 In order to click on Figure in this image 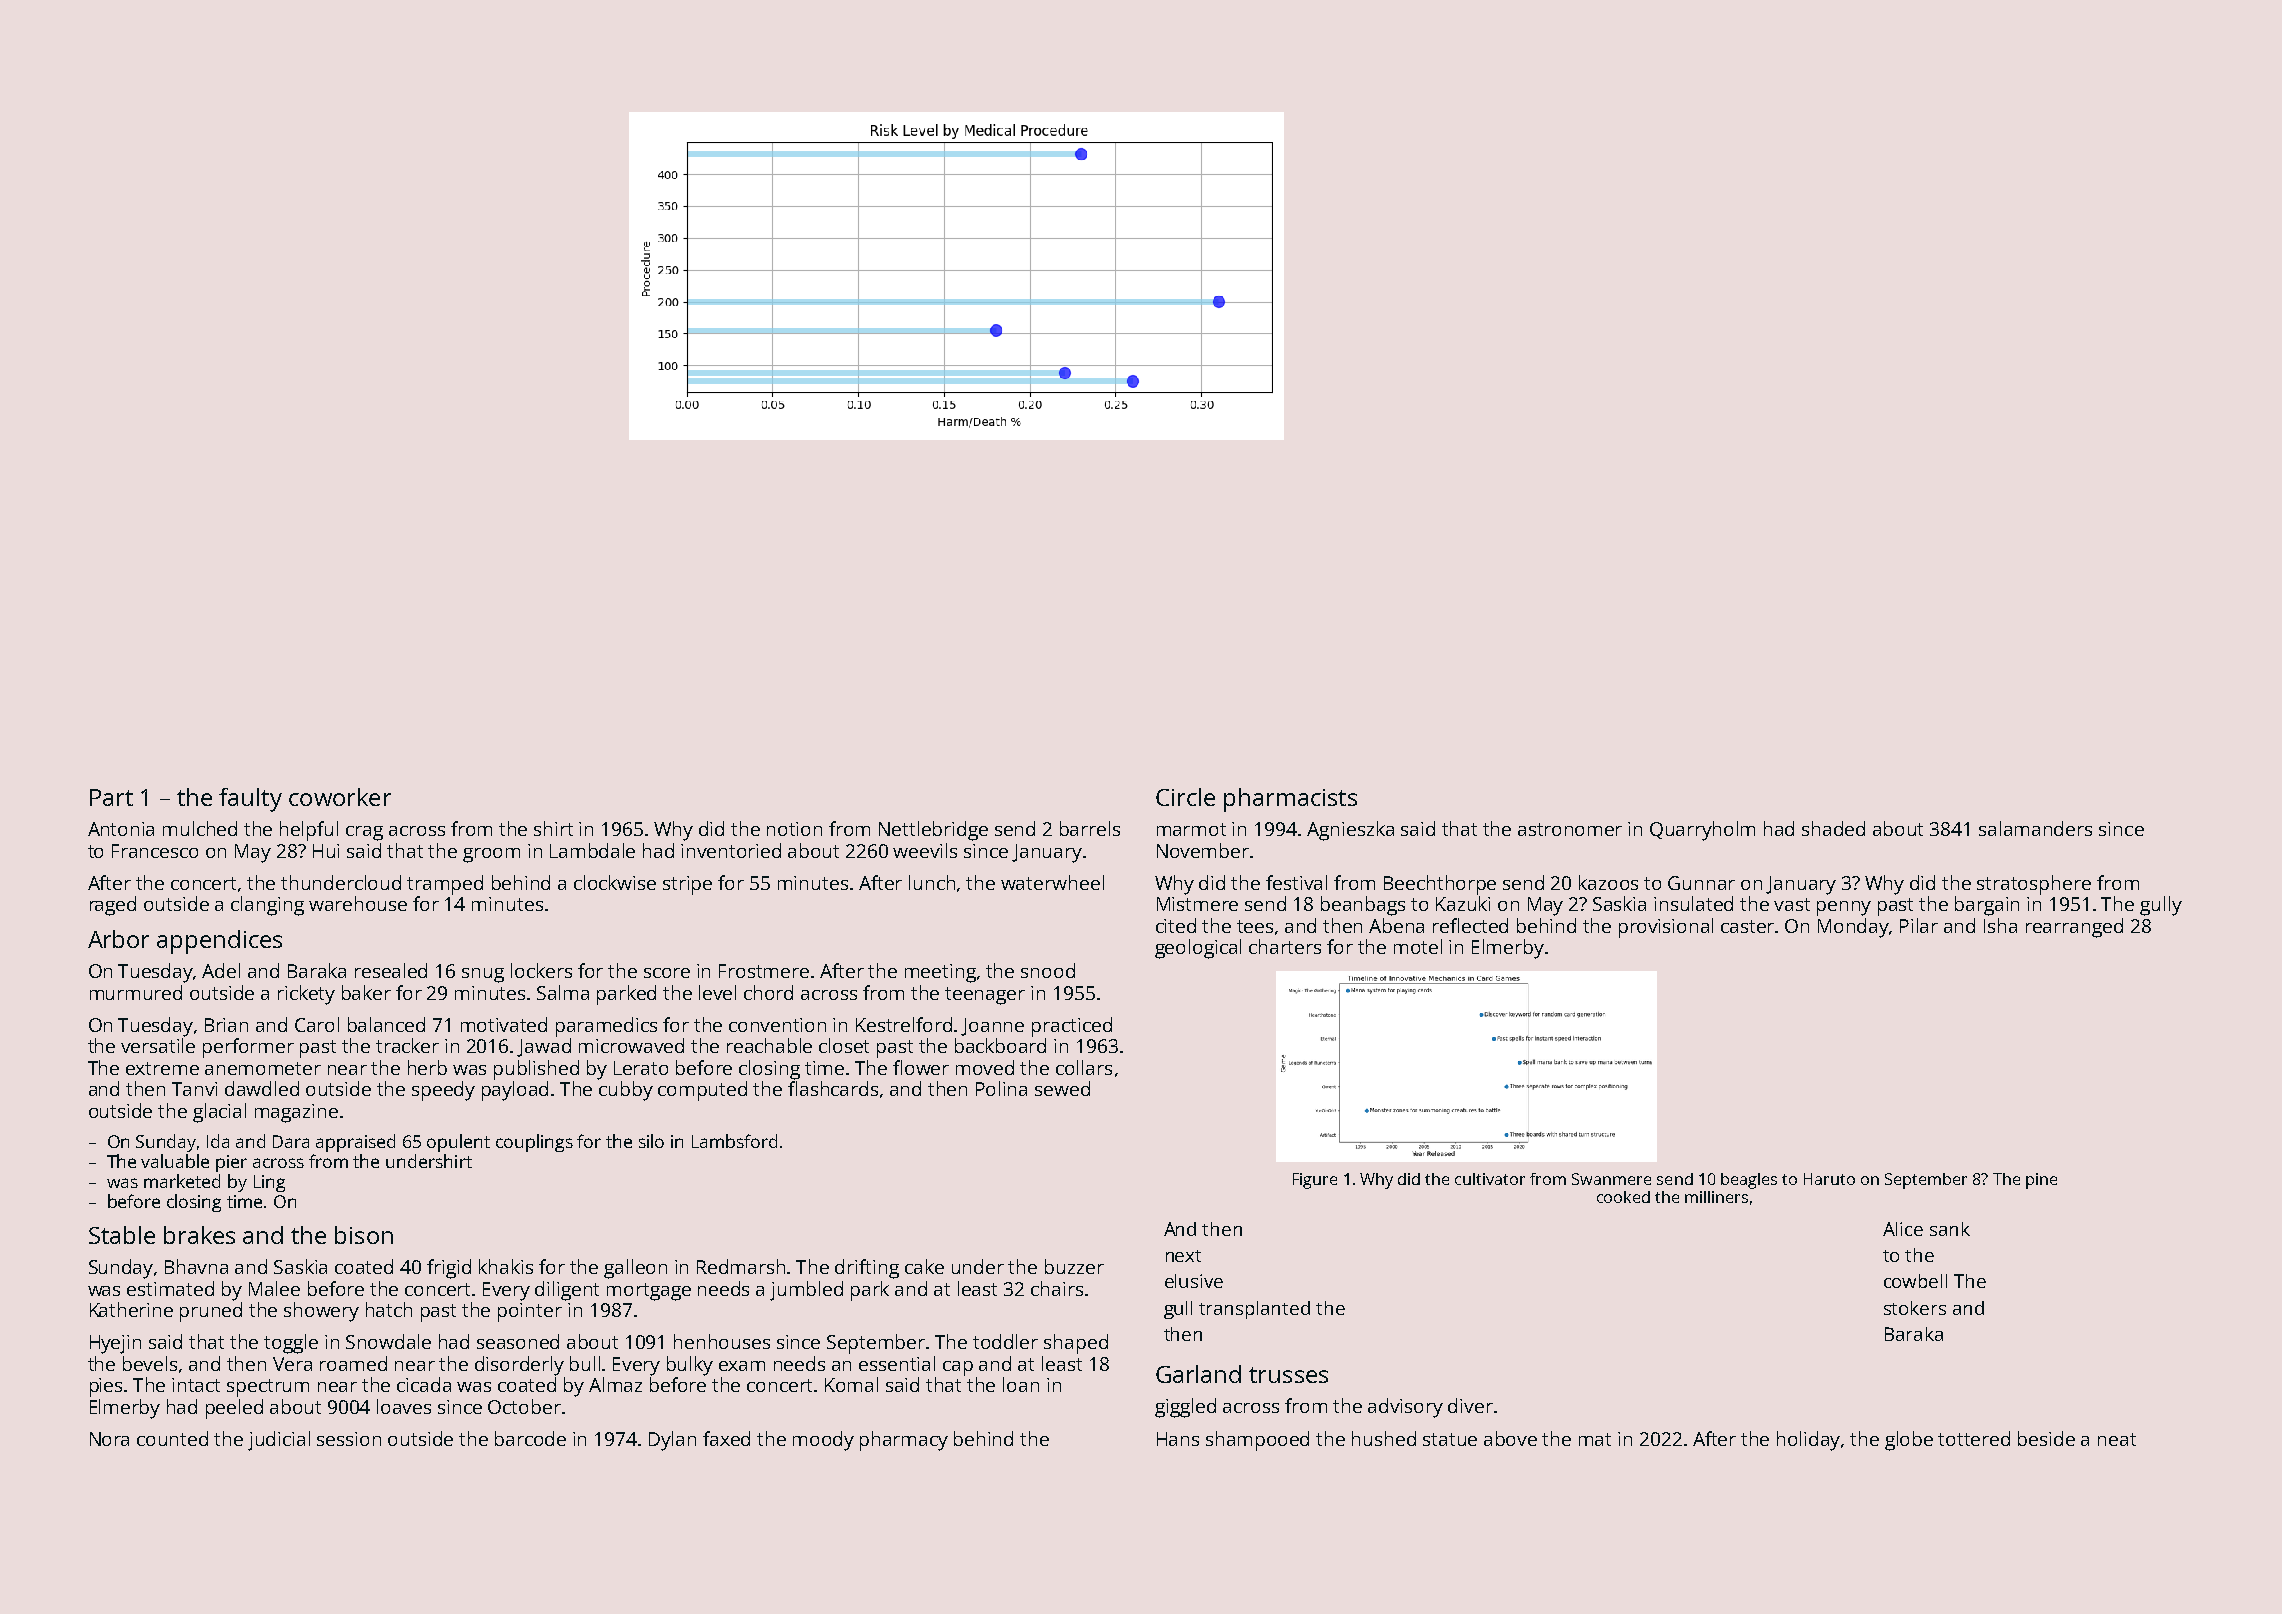, I will do `click(1315, 1181)`.
